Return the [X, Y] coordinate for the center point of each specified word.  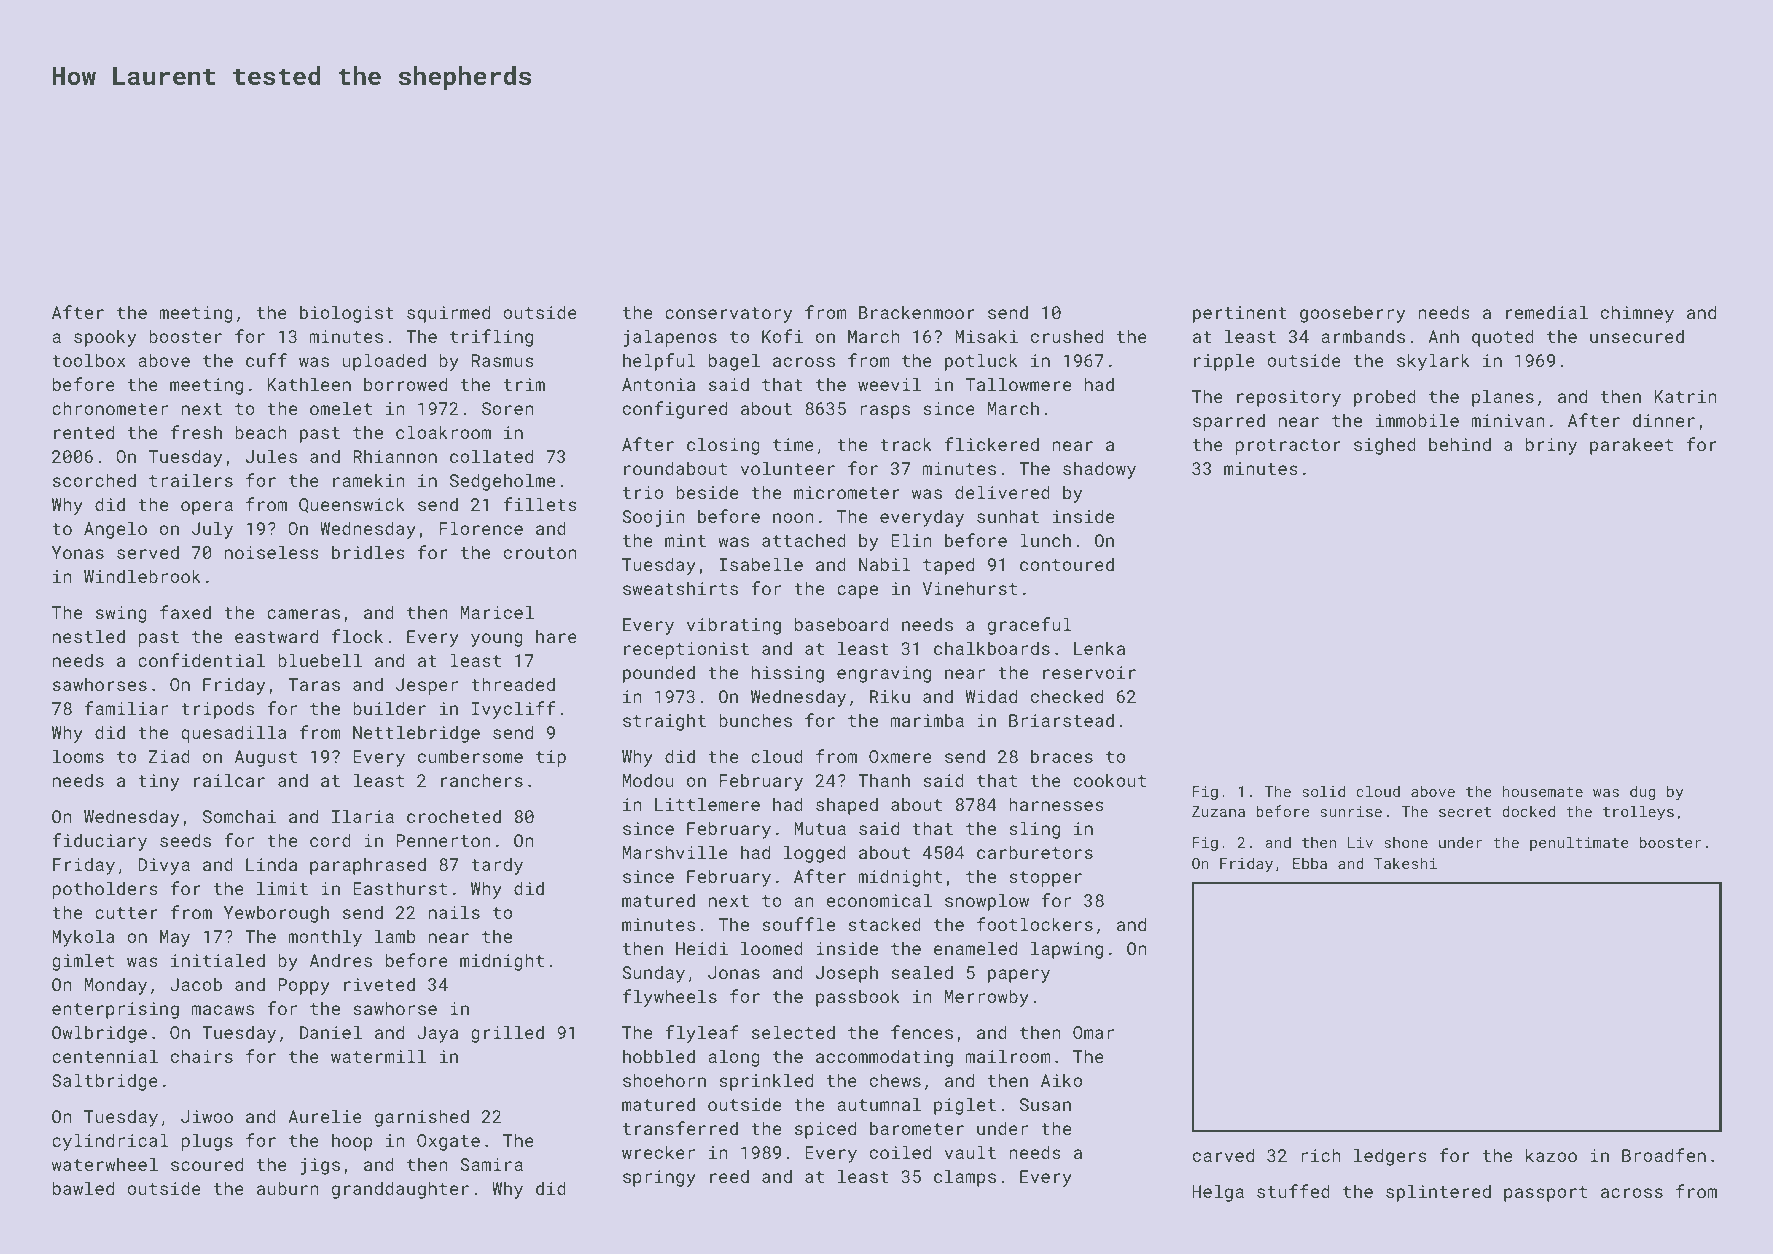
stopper [1045, 879]
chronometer [110, 408]
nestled [89, 636]
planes [1503, 398]
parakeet [1631, 446]
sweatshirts [680, 588]
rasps [885, 412]
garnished [422, 1118]
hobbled [659, 1056]
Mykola [83, 938]
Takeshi [1405, 863]
